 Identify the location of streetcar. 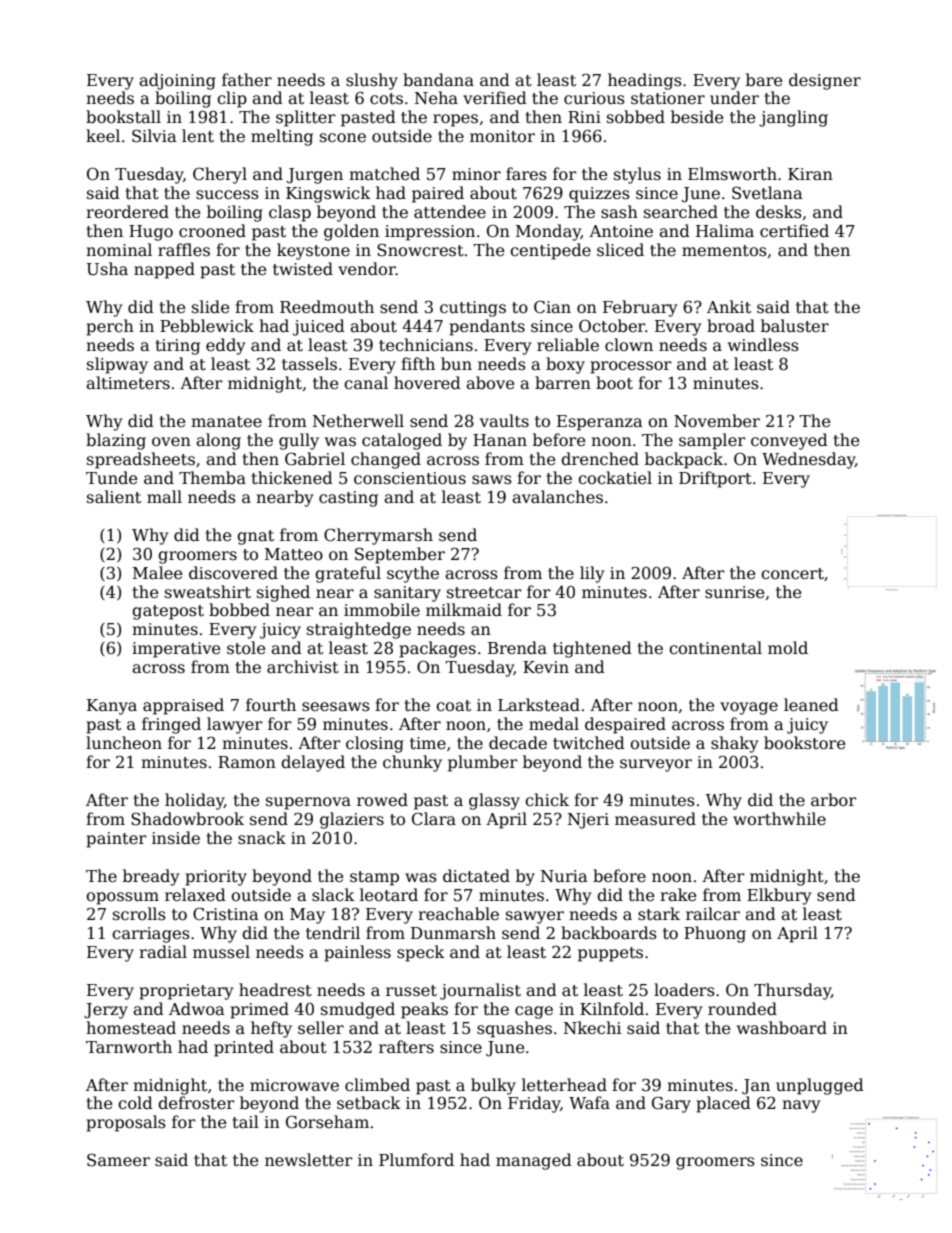
(484, 593).
